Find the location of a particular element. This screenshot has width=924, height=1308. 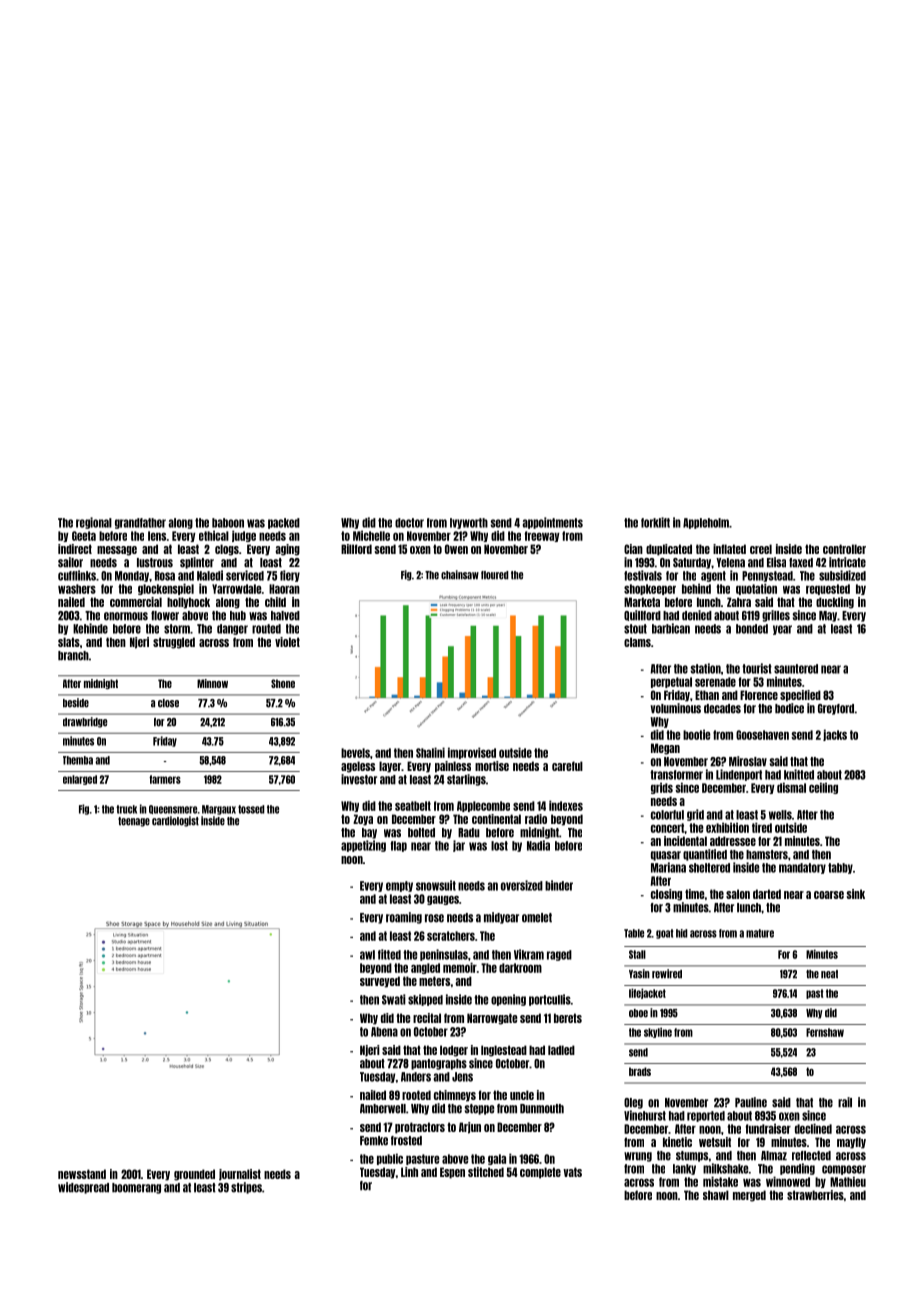

scratchers is located at coordinates (451, 936).
